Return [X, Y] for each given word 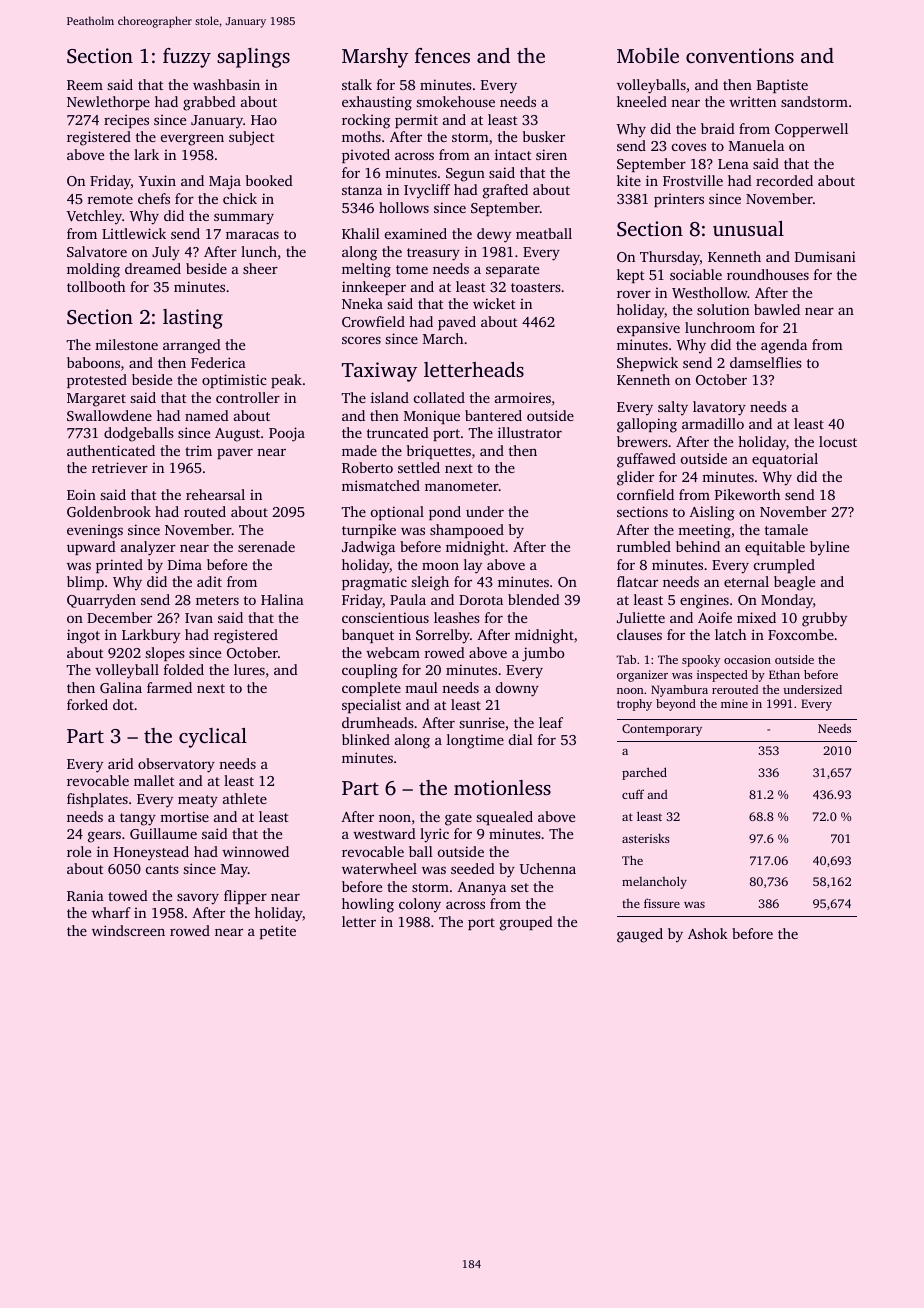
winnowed [255, 851]
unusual [748, 228]
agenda [784, 346]
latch [730, 634]
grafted [505, 191]
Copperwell [811, 130]
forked [87, 704]
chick [240, 198]
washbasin [226, 84]
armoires [523, 397]
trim [198, 450]
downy [517, 689]
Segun [465, 175]
